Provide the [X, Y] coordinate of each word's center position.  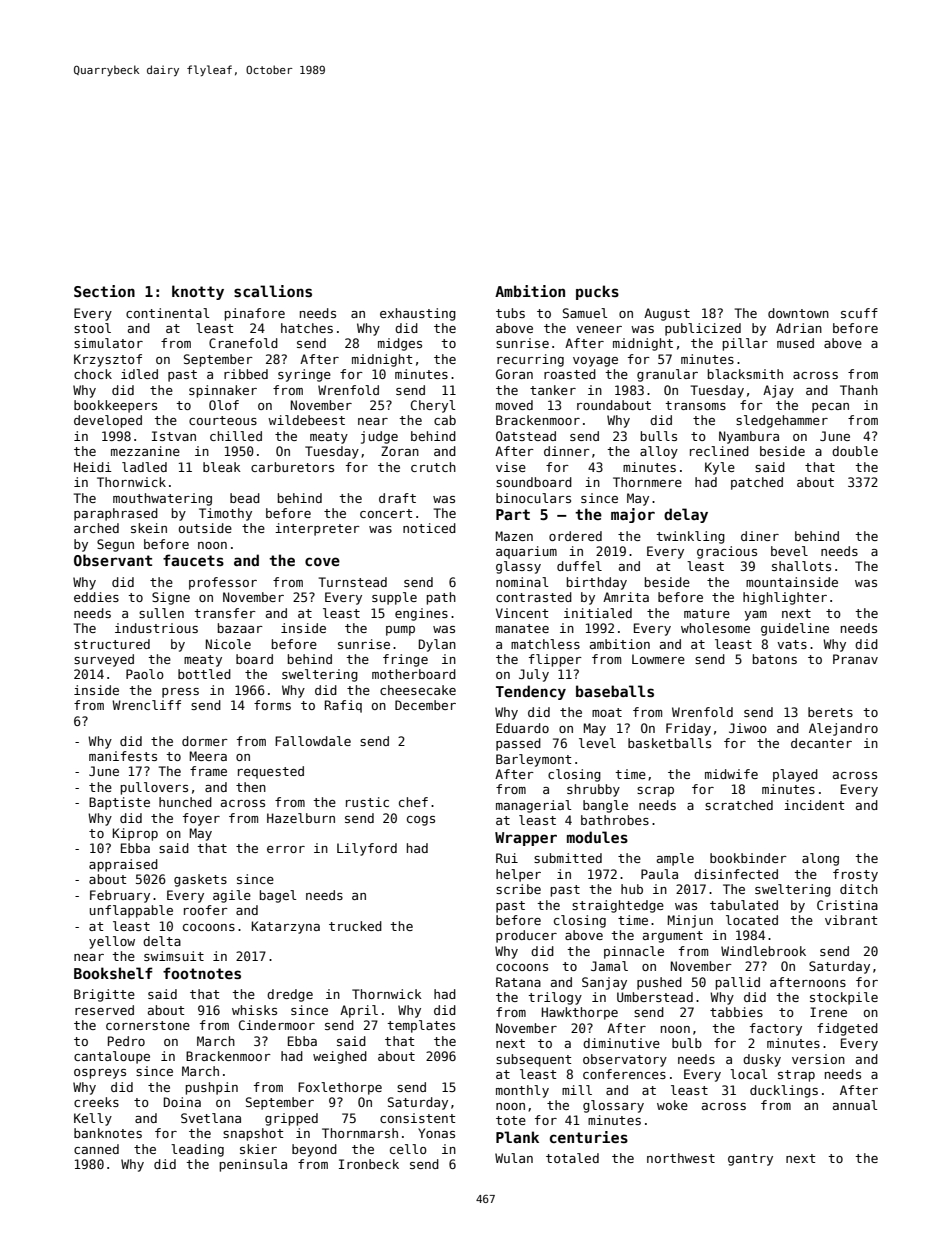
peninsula [253, 1165]
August [667, 314]
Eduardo [522, 728]
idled [139, 374]
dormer [205, 741]
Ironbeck [369, 1164]
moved [514, 405]
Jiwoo [748, 728]
